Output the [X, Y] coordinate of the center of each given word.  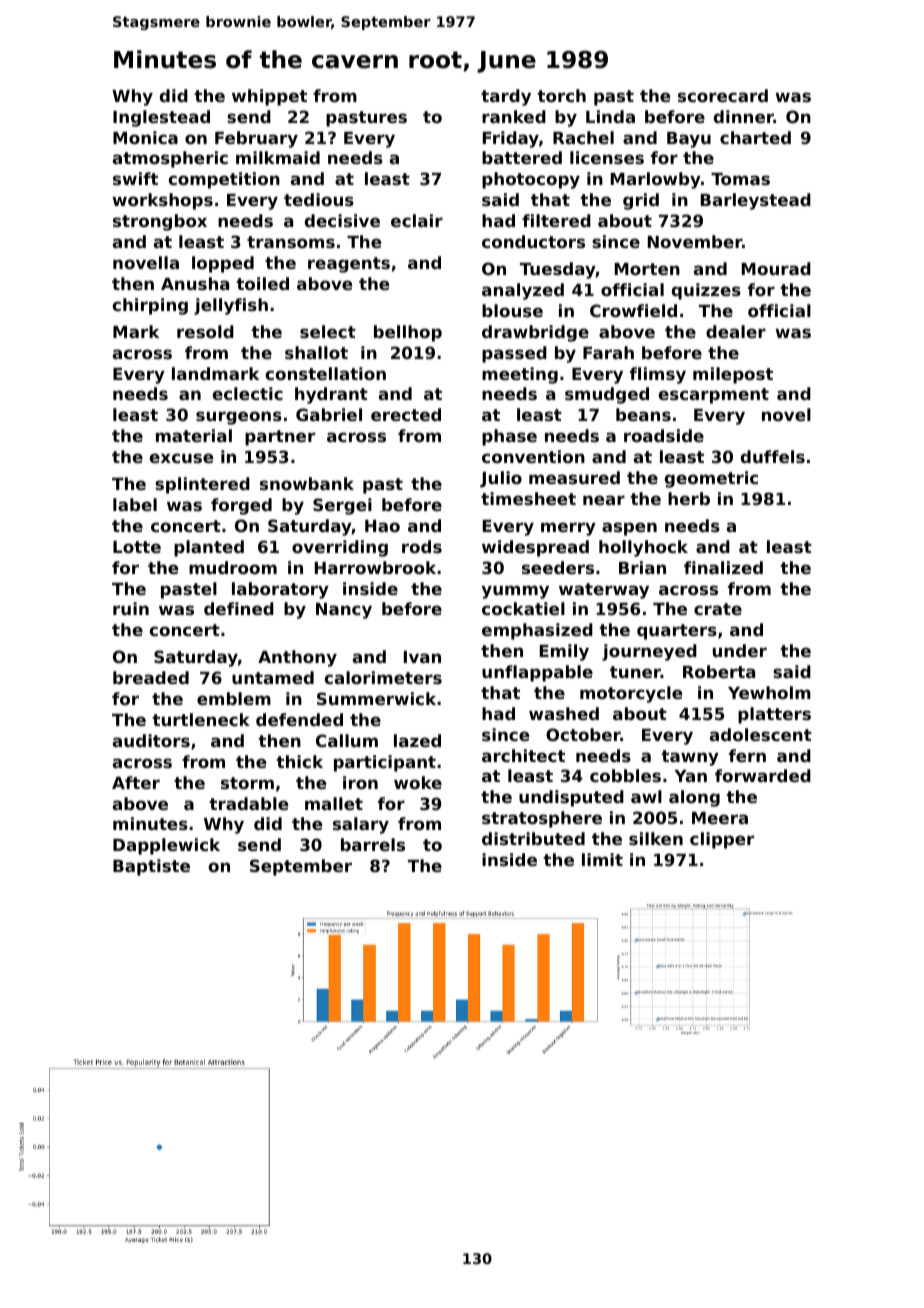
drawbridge [535, 333]
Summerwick [376, 698]
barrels [373, 844]
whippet [269, 97]
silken [656, 838]
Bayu [689, 140]
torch [561, 95]
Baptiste [151, 867]
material [194, 435]
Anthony [297, 658]
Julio [501, 479]
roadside [664, 435]
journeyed [649, 652]
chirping [150, 306]
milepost [733, 375]
